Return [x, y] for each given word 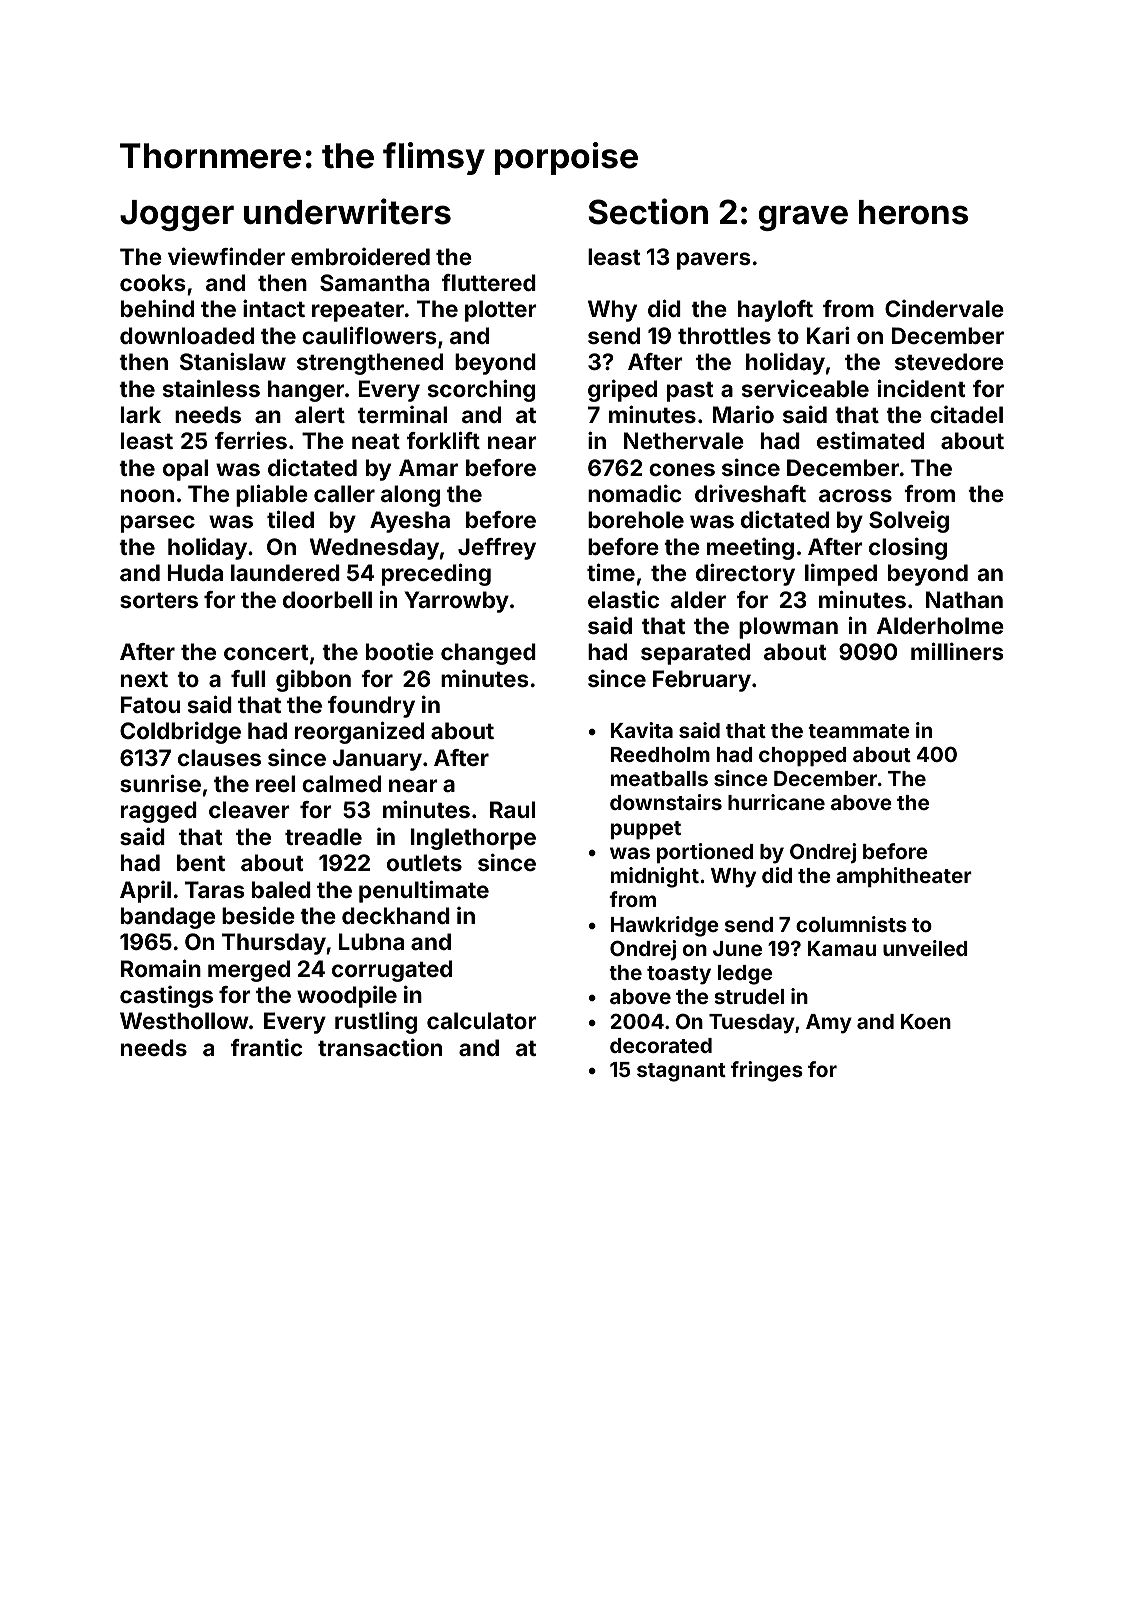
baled [281, 889]
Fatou [150, 704]
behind [157, 308]
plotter [501, 311]
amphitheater [904, 877]
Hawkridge [665, 926]
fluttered [489, 282]
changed [488, 654]
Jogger [177, 215]
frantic [267, 1047]
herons [913, 212]
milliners [957, 651]
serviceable [805, 388]
